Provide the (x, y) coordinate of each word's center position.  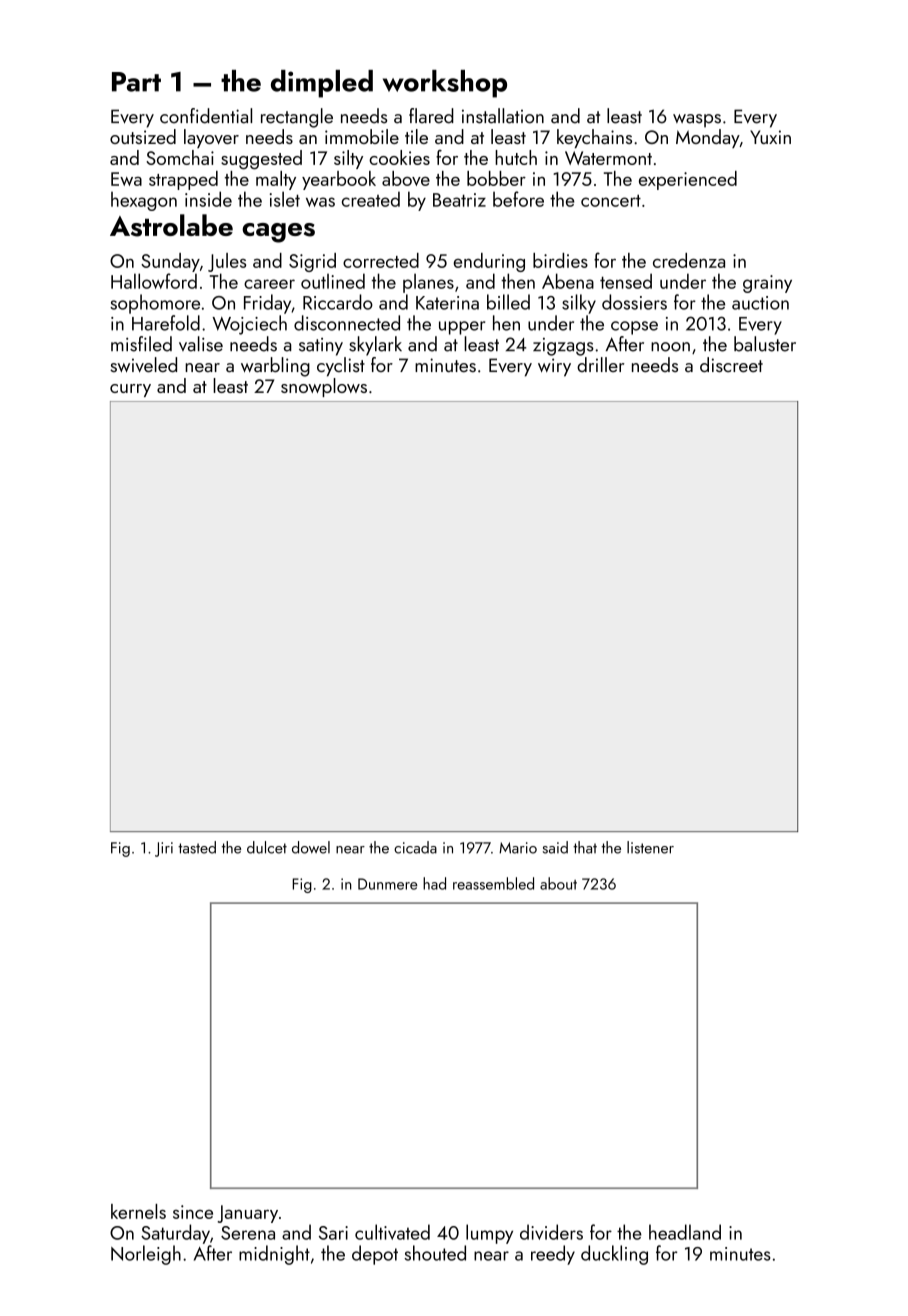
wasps (697, 121)
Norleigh (146, 1255)
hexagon (144, 201)
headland (685, 1232)
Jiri (164, 849)
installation (503, 116)
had (434, 883)
